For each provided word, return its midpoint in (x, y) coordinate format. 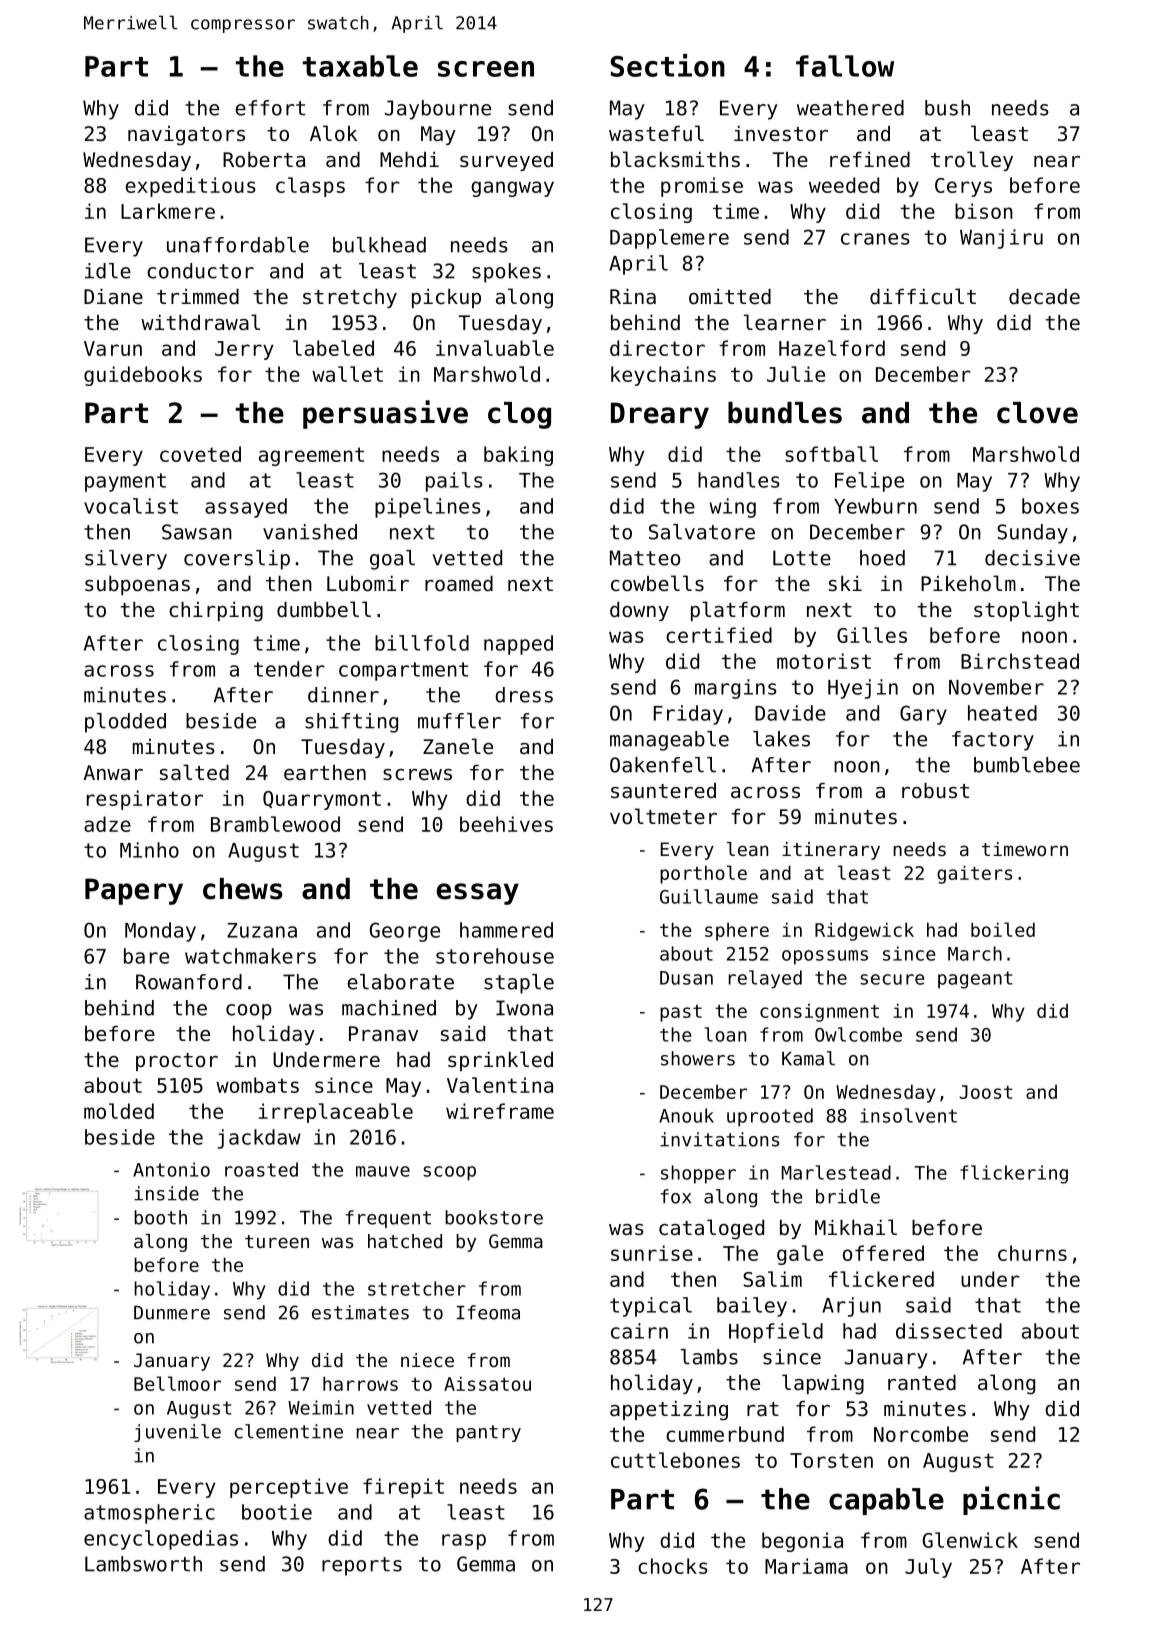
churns (1032, 1253)
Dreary (660, 415)
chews (242, 889)
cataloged (711, 1229)
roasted (261, 1169)
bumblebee (1027, 765)
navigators (186, 136)
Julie (796, 374)
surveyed (506, 161)
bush (947, 108)
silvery (126, 560)
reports (362, 1566)
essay (478, 894)
